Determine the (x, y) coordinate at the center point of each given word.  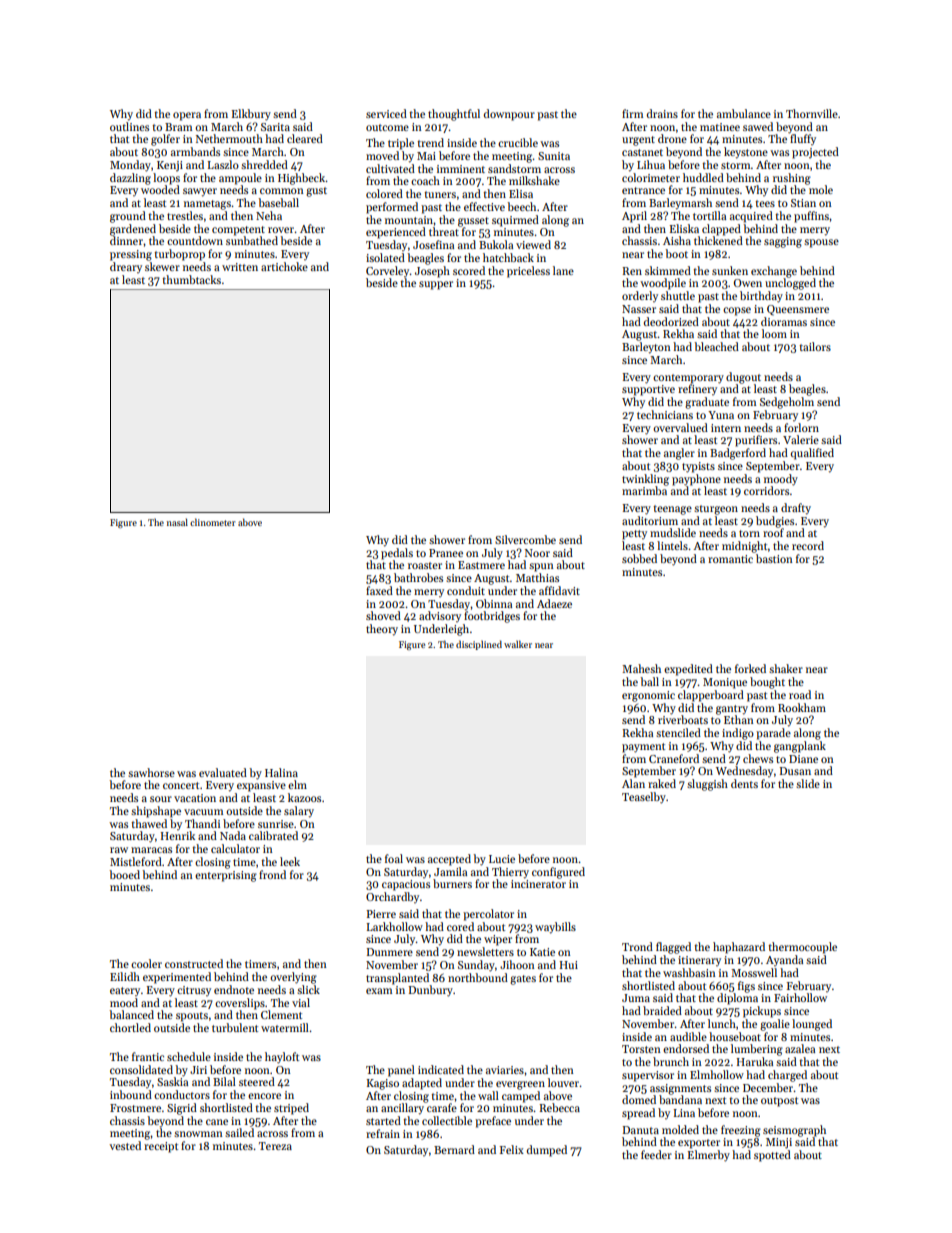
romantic (730, 559)
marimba (644, 490)
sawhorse (151, 772)
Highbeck (301, 179)
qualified (812, 454)
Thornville (812, 113)
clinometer (213, 522)
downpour (509, 115)
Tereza (275, 1146)
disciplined (479, 645)
